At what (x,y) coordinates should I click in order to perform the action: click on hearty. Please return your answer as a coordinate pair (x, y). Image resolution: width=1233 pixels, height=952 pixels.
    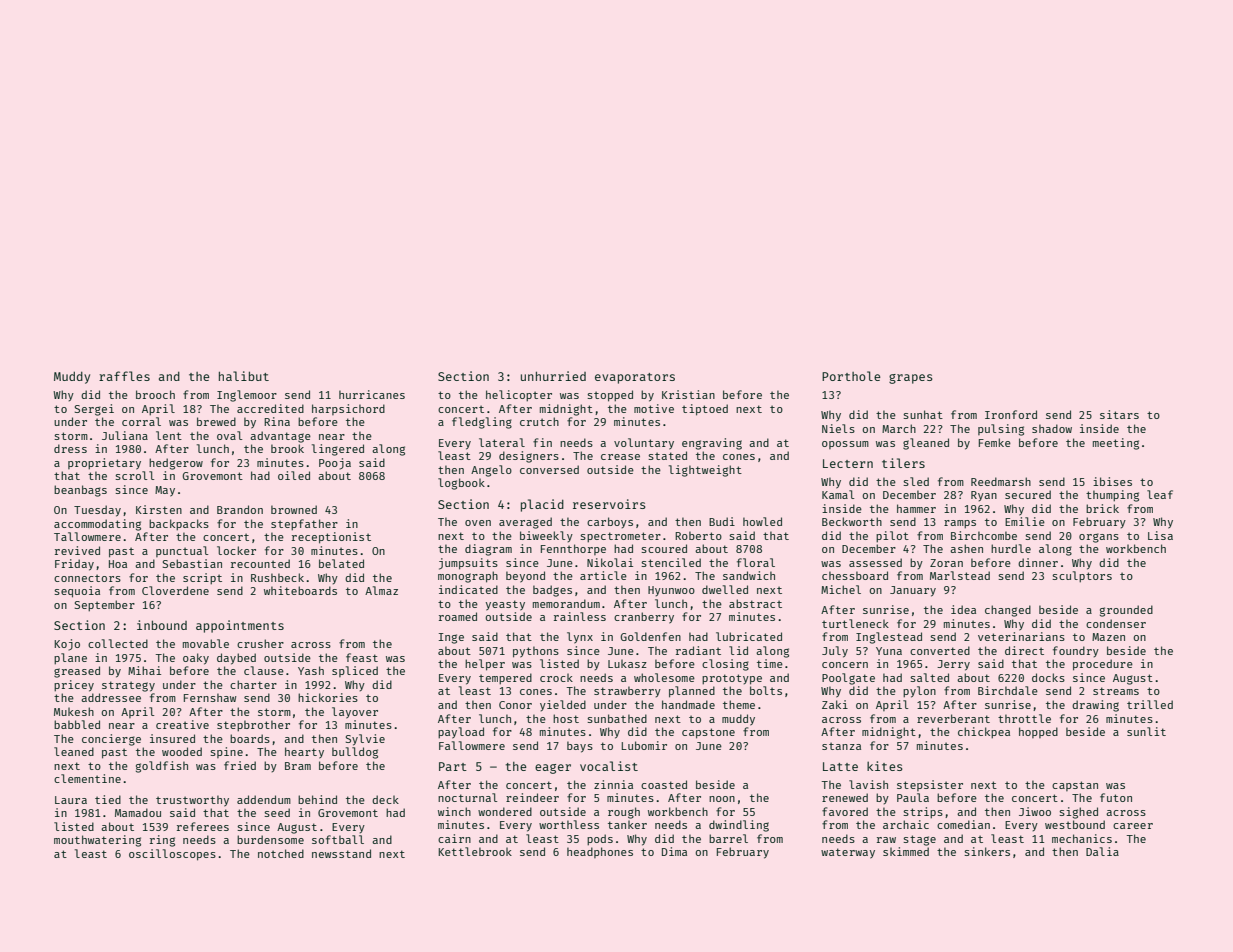
    Looking at the image, I should click on (304, 753).
